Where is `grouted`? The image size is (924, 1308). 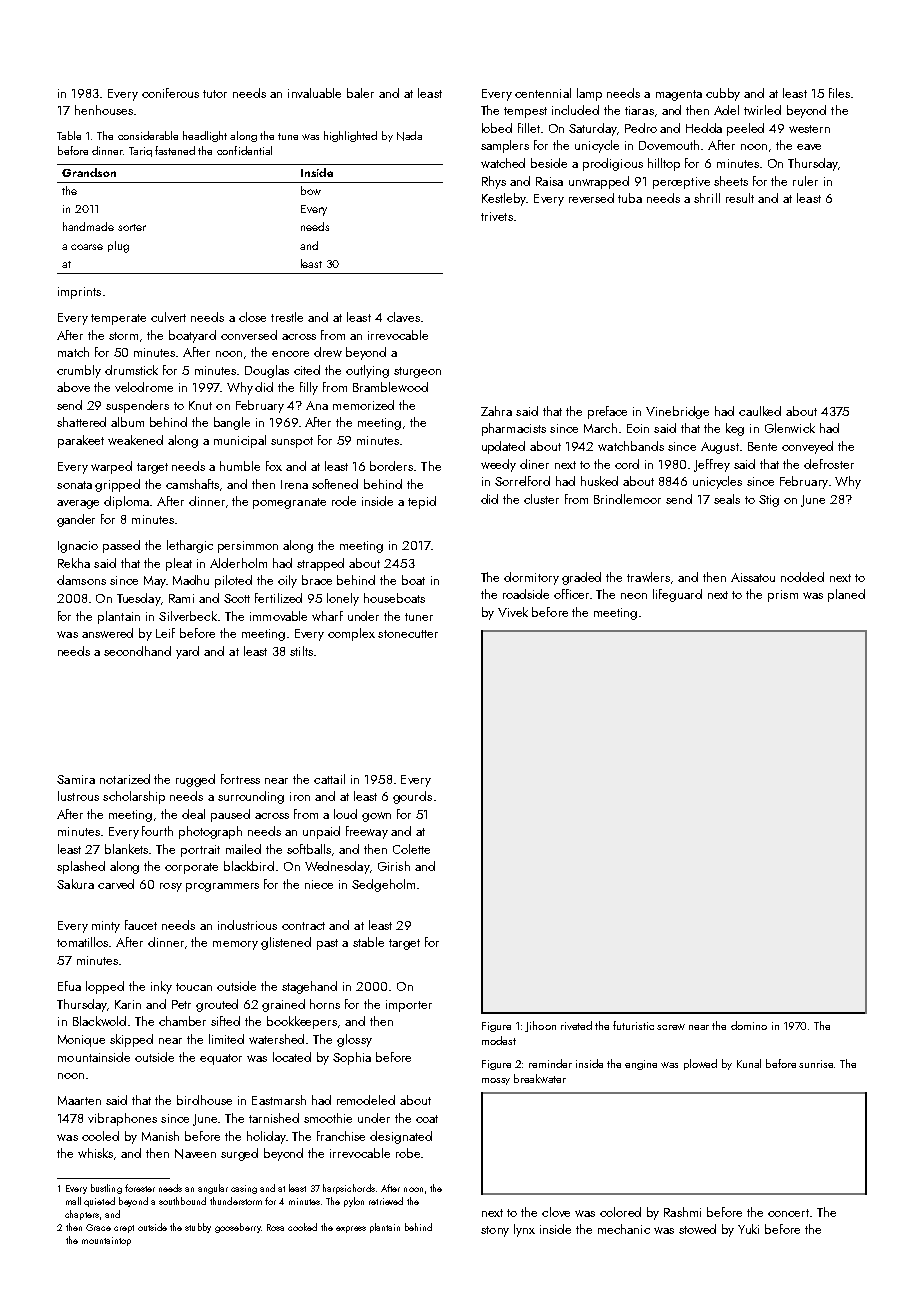
grouted is located at coordinates (217, 1005).
